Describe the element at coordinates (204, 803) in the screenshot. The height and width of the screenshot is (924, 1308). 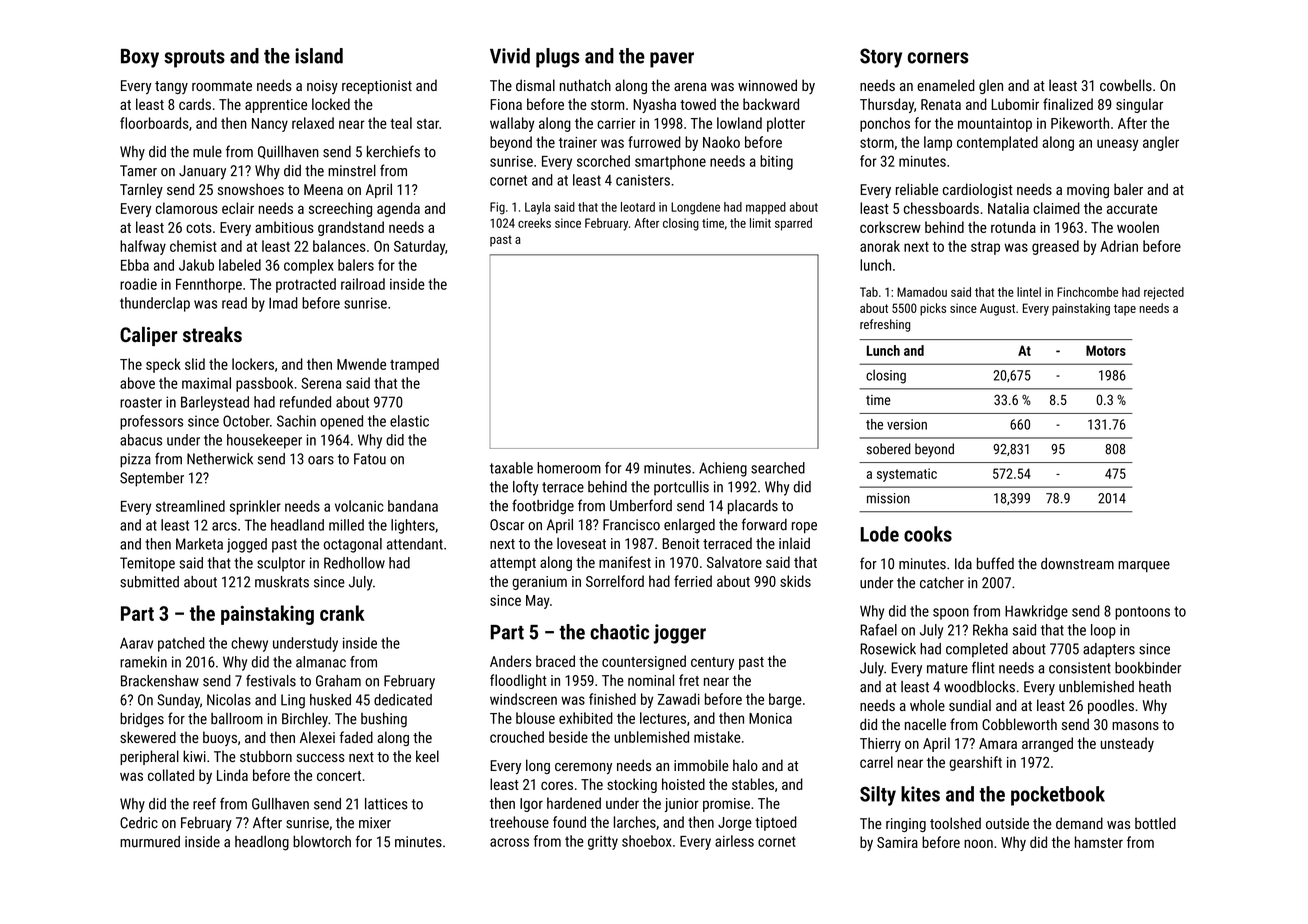
I see `reef` at that location.
